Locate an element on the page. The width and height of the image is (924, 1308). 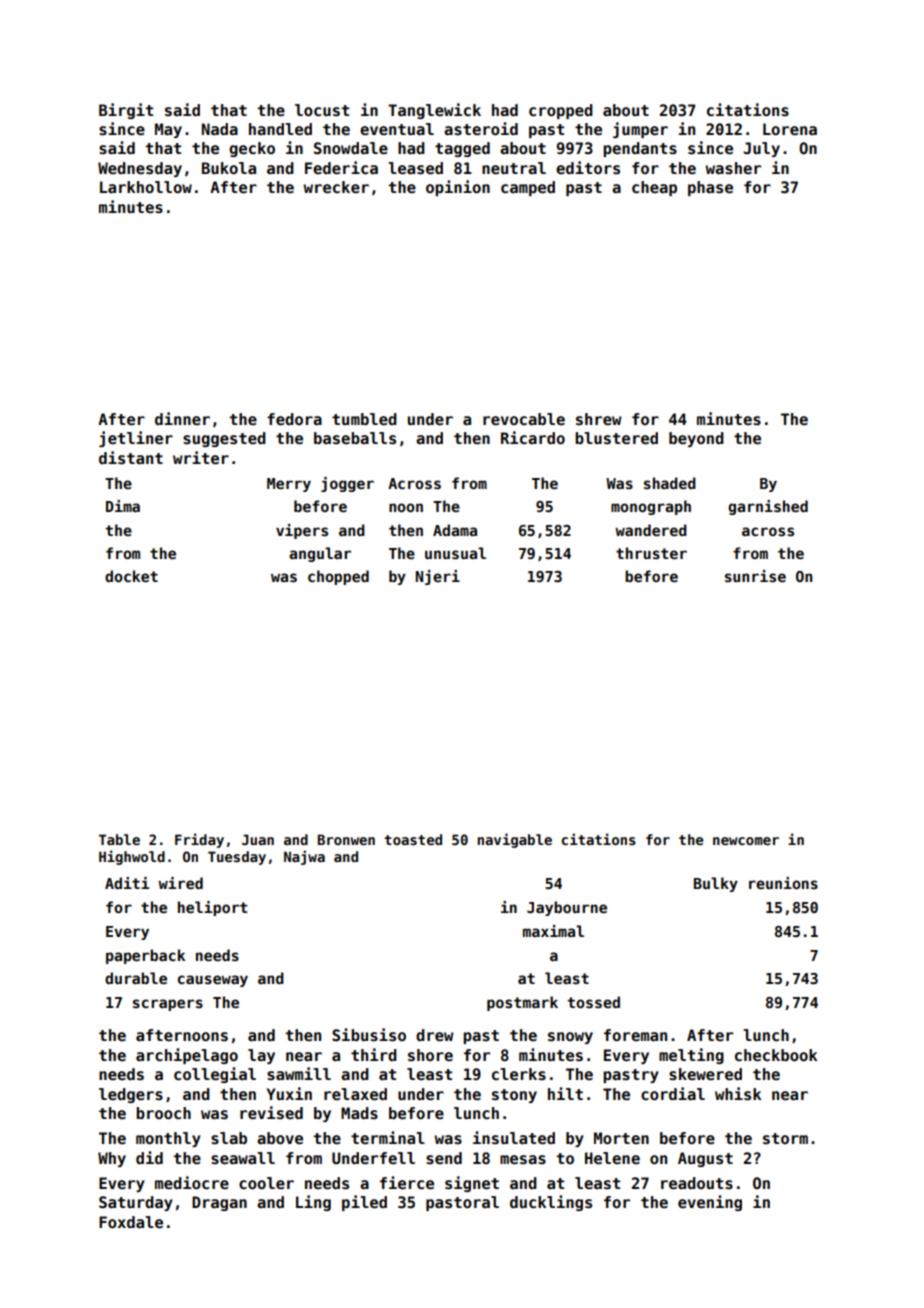
chopped is located at coordinates (338, 577).
